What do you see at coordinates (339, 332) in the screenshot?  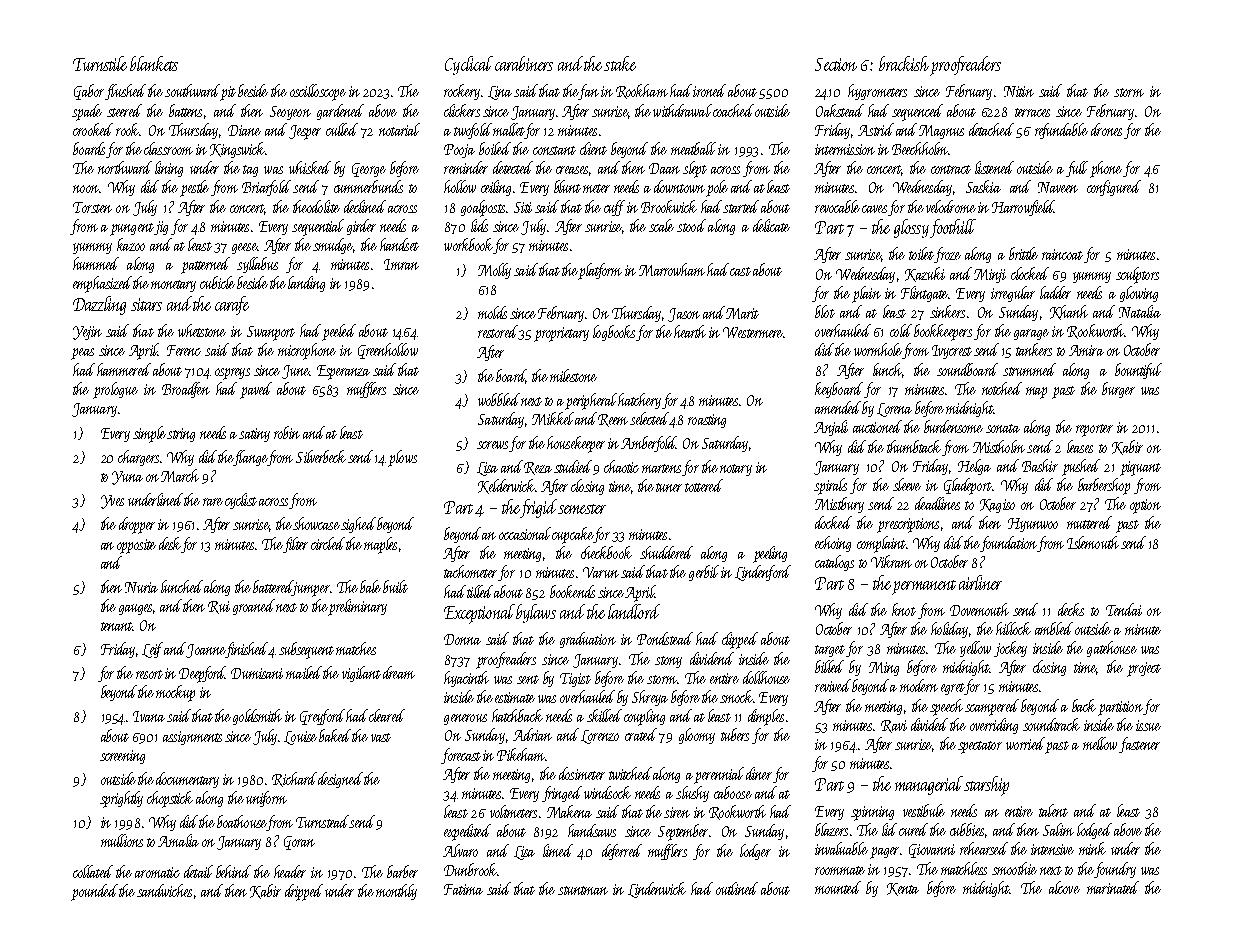 I see `peeled` at bounding box center [339, 332].
